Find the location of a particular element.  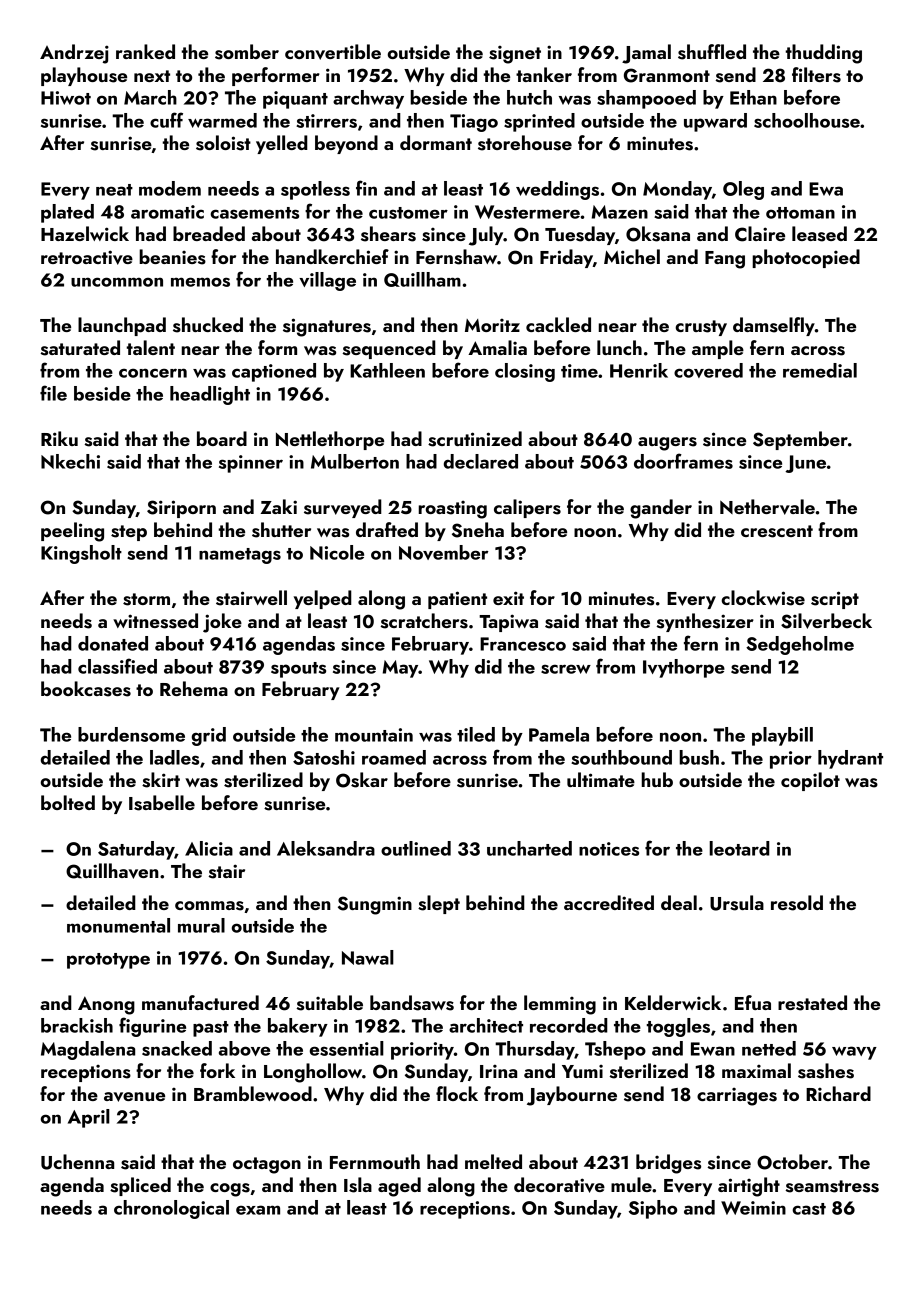

Uchenna is located at coordinates (77, 1162).
